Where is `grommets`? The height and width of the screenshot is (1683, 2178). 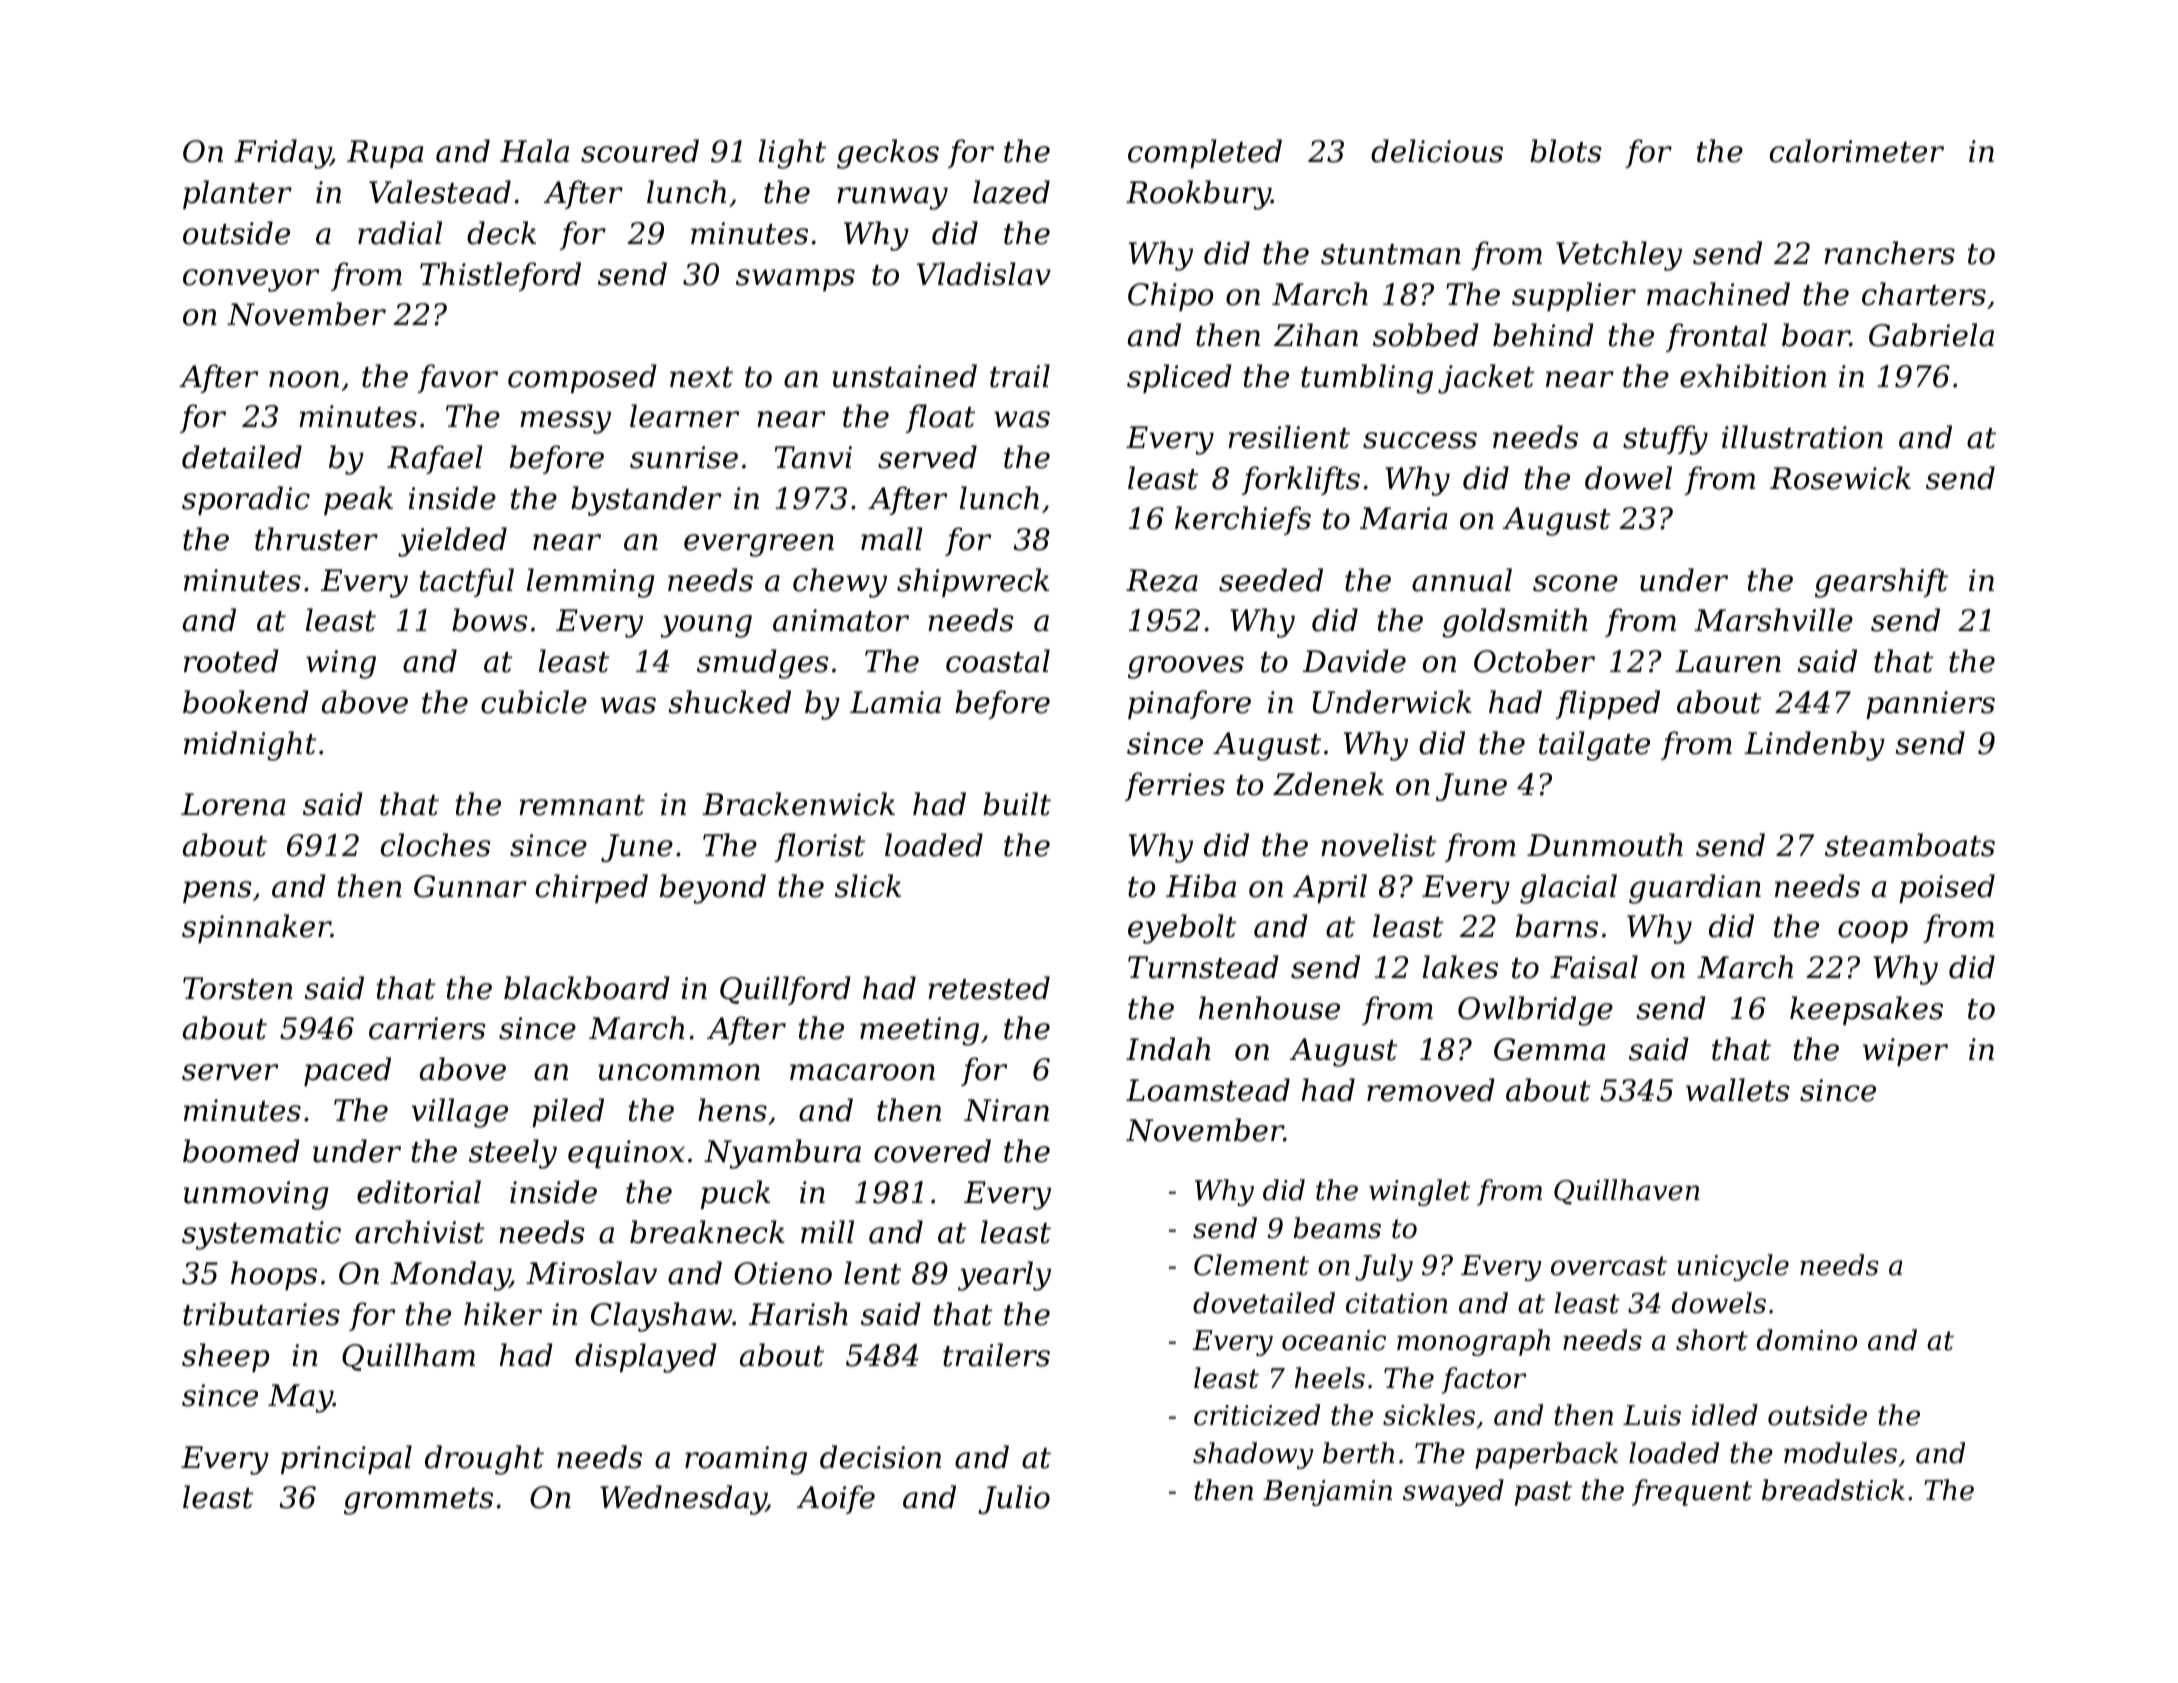 grommets is located at coordinates (418, 1501).
